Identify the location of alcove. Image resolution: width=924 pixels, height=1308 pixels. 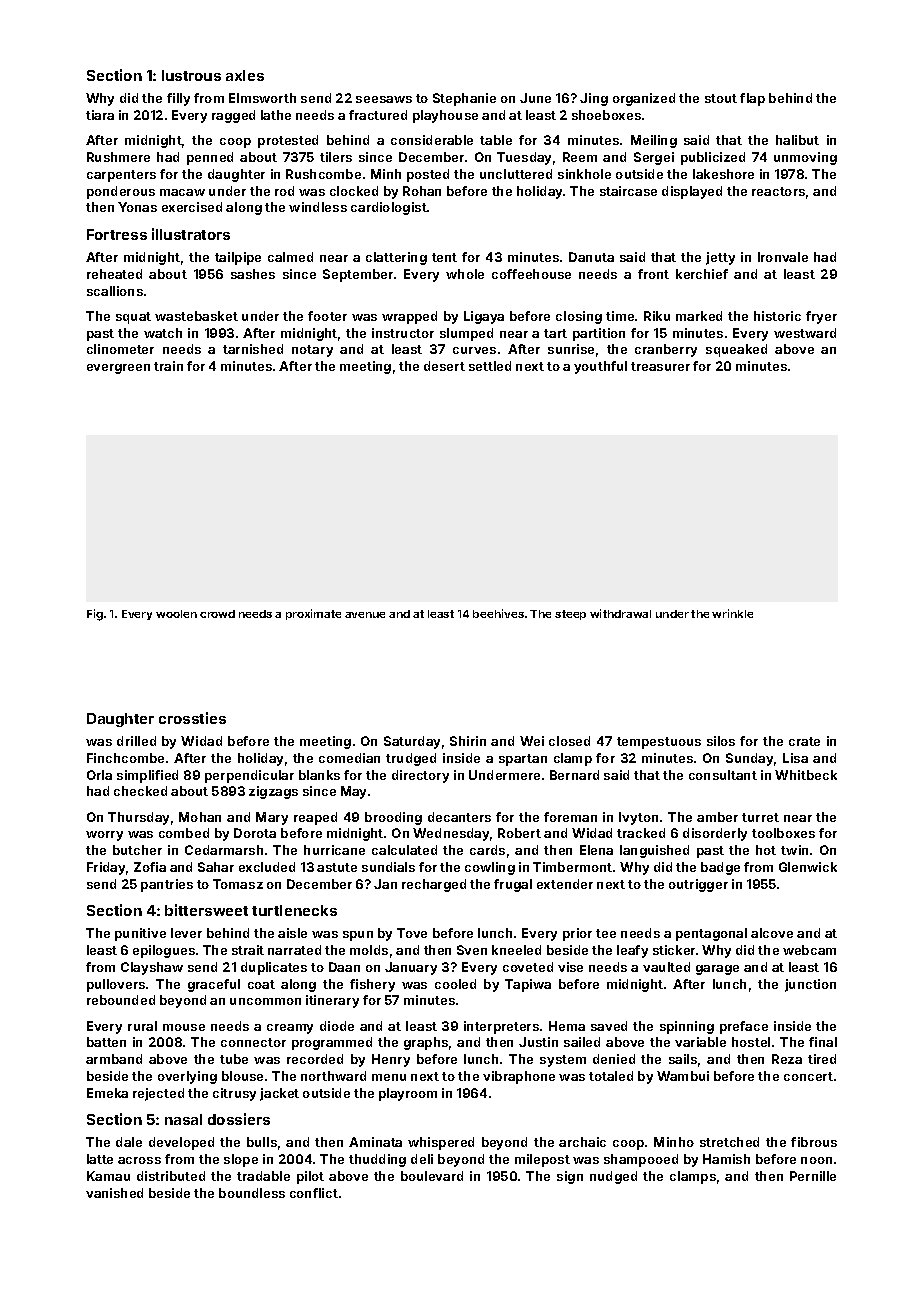
(772, 933).
